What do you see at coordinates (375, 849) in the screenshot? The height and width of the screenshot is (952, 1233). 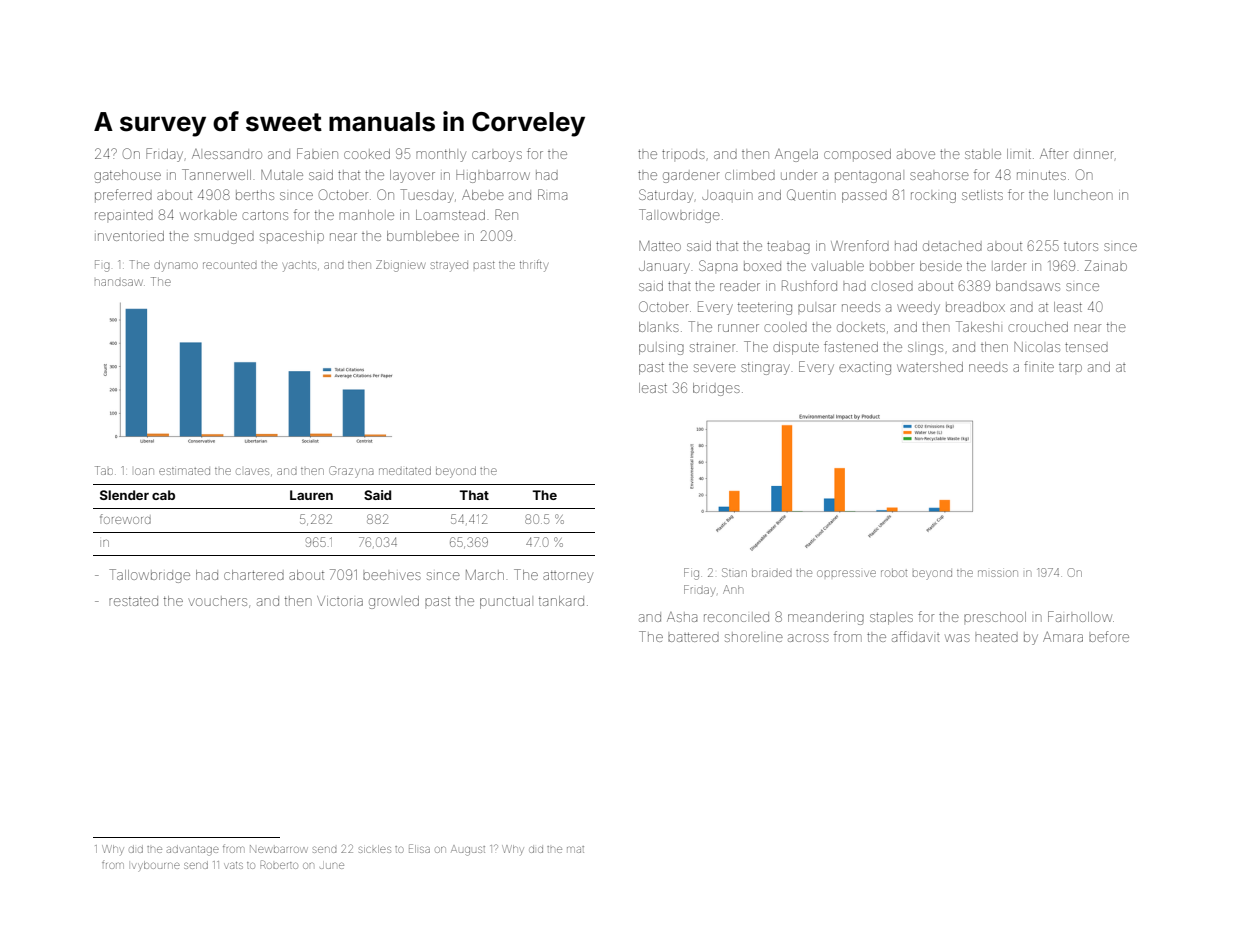 I see `sickles` at bounding box center [375, 849].
